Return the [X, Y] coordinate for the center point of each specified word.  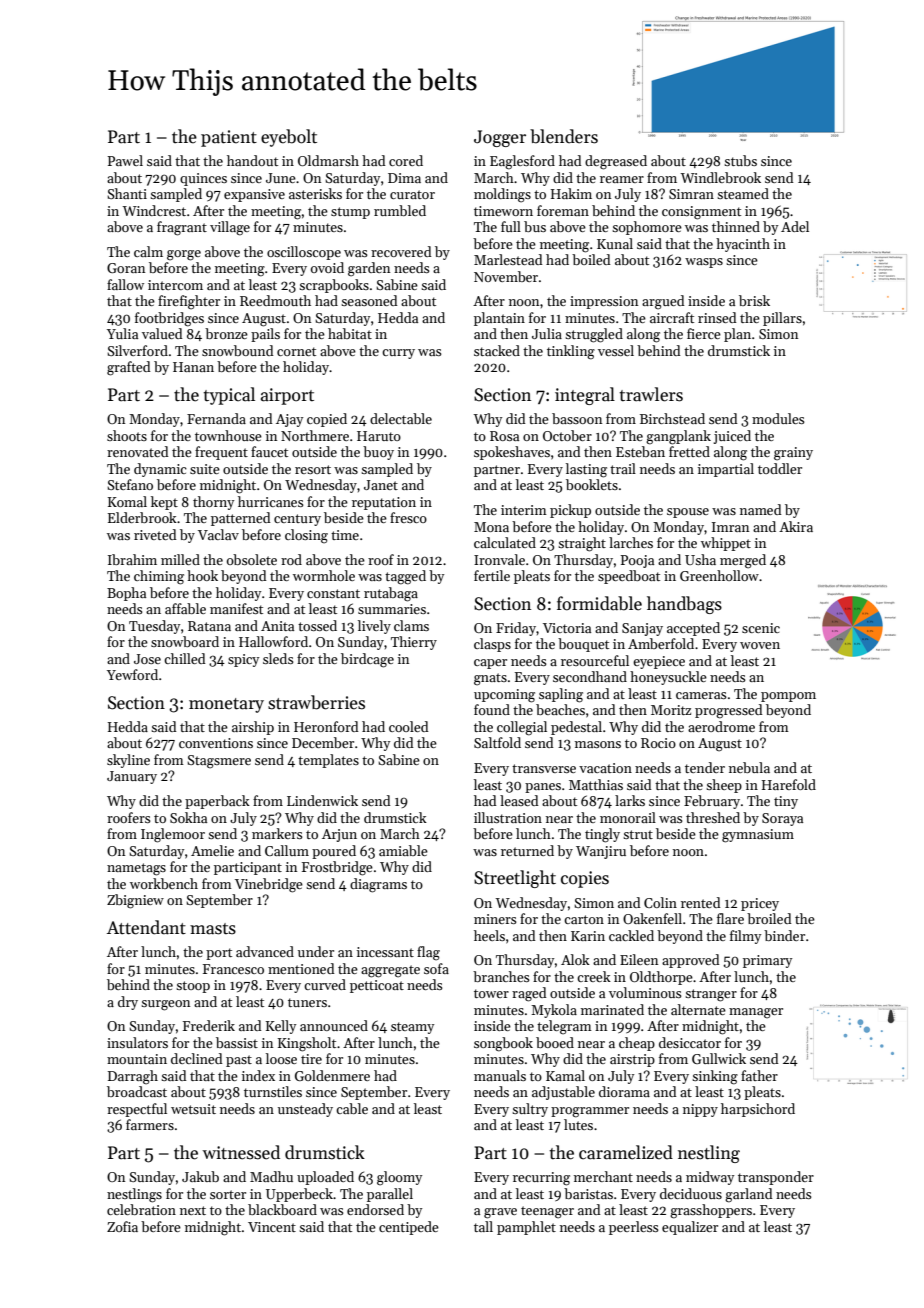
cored [406, 160]
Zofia [122, 1226]
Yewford [132, 674]
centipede [409, 1228]
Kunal [615, 243]
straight [582, 544]
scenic [761, 628]
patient [229, 138]
